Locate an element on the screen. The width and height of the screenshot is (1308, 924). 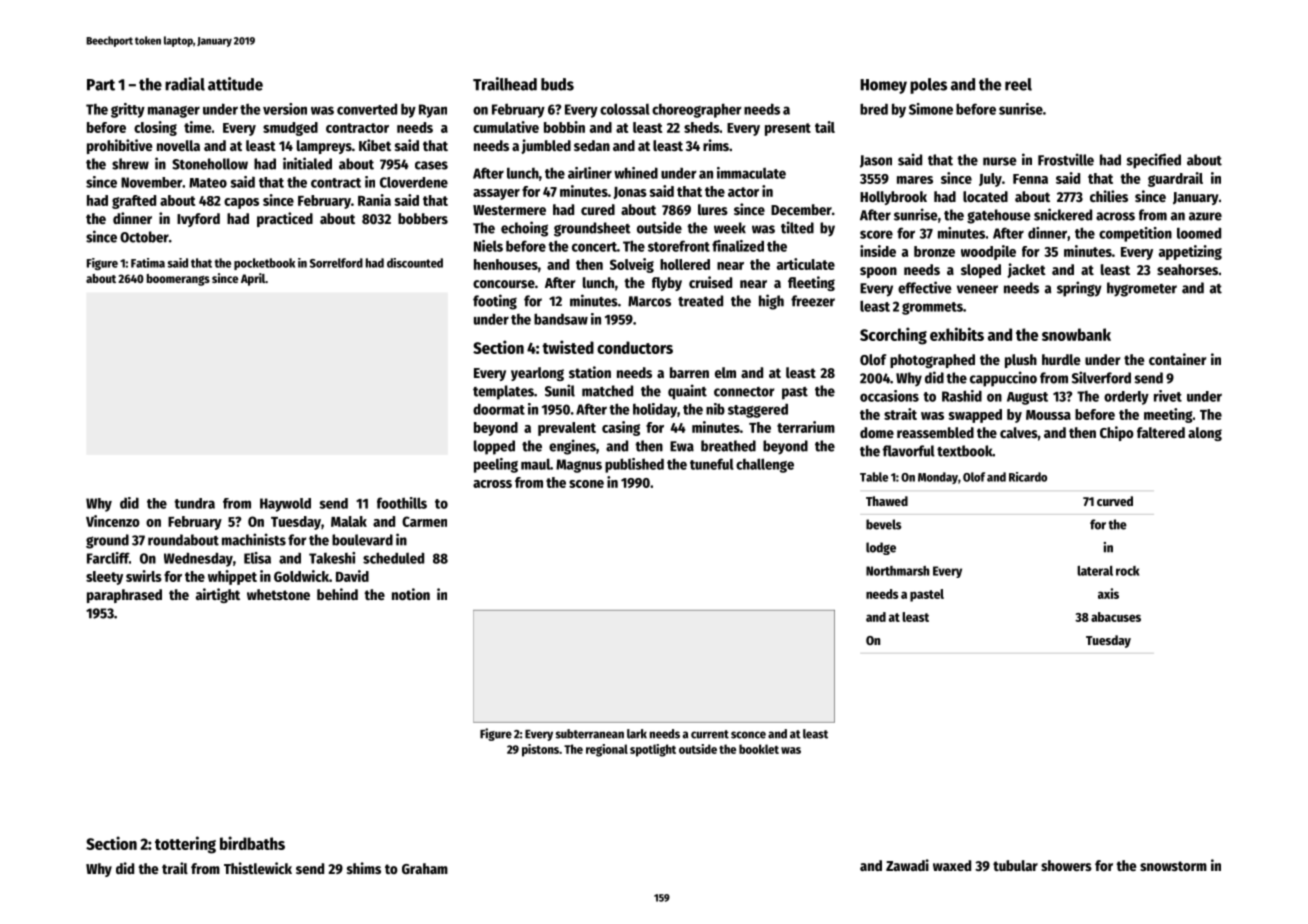
paraphrased is located at coordinates (124, 596).
